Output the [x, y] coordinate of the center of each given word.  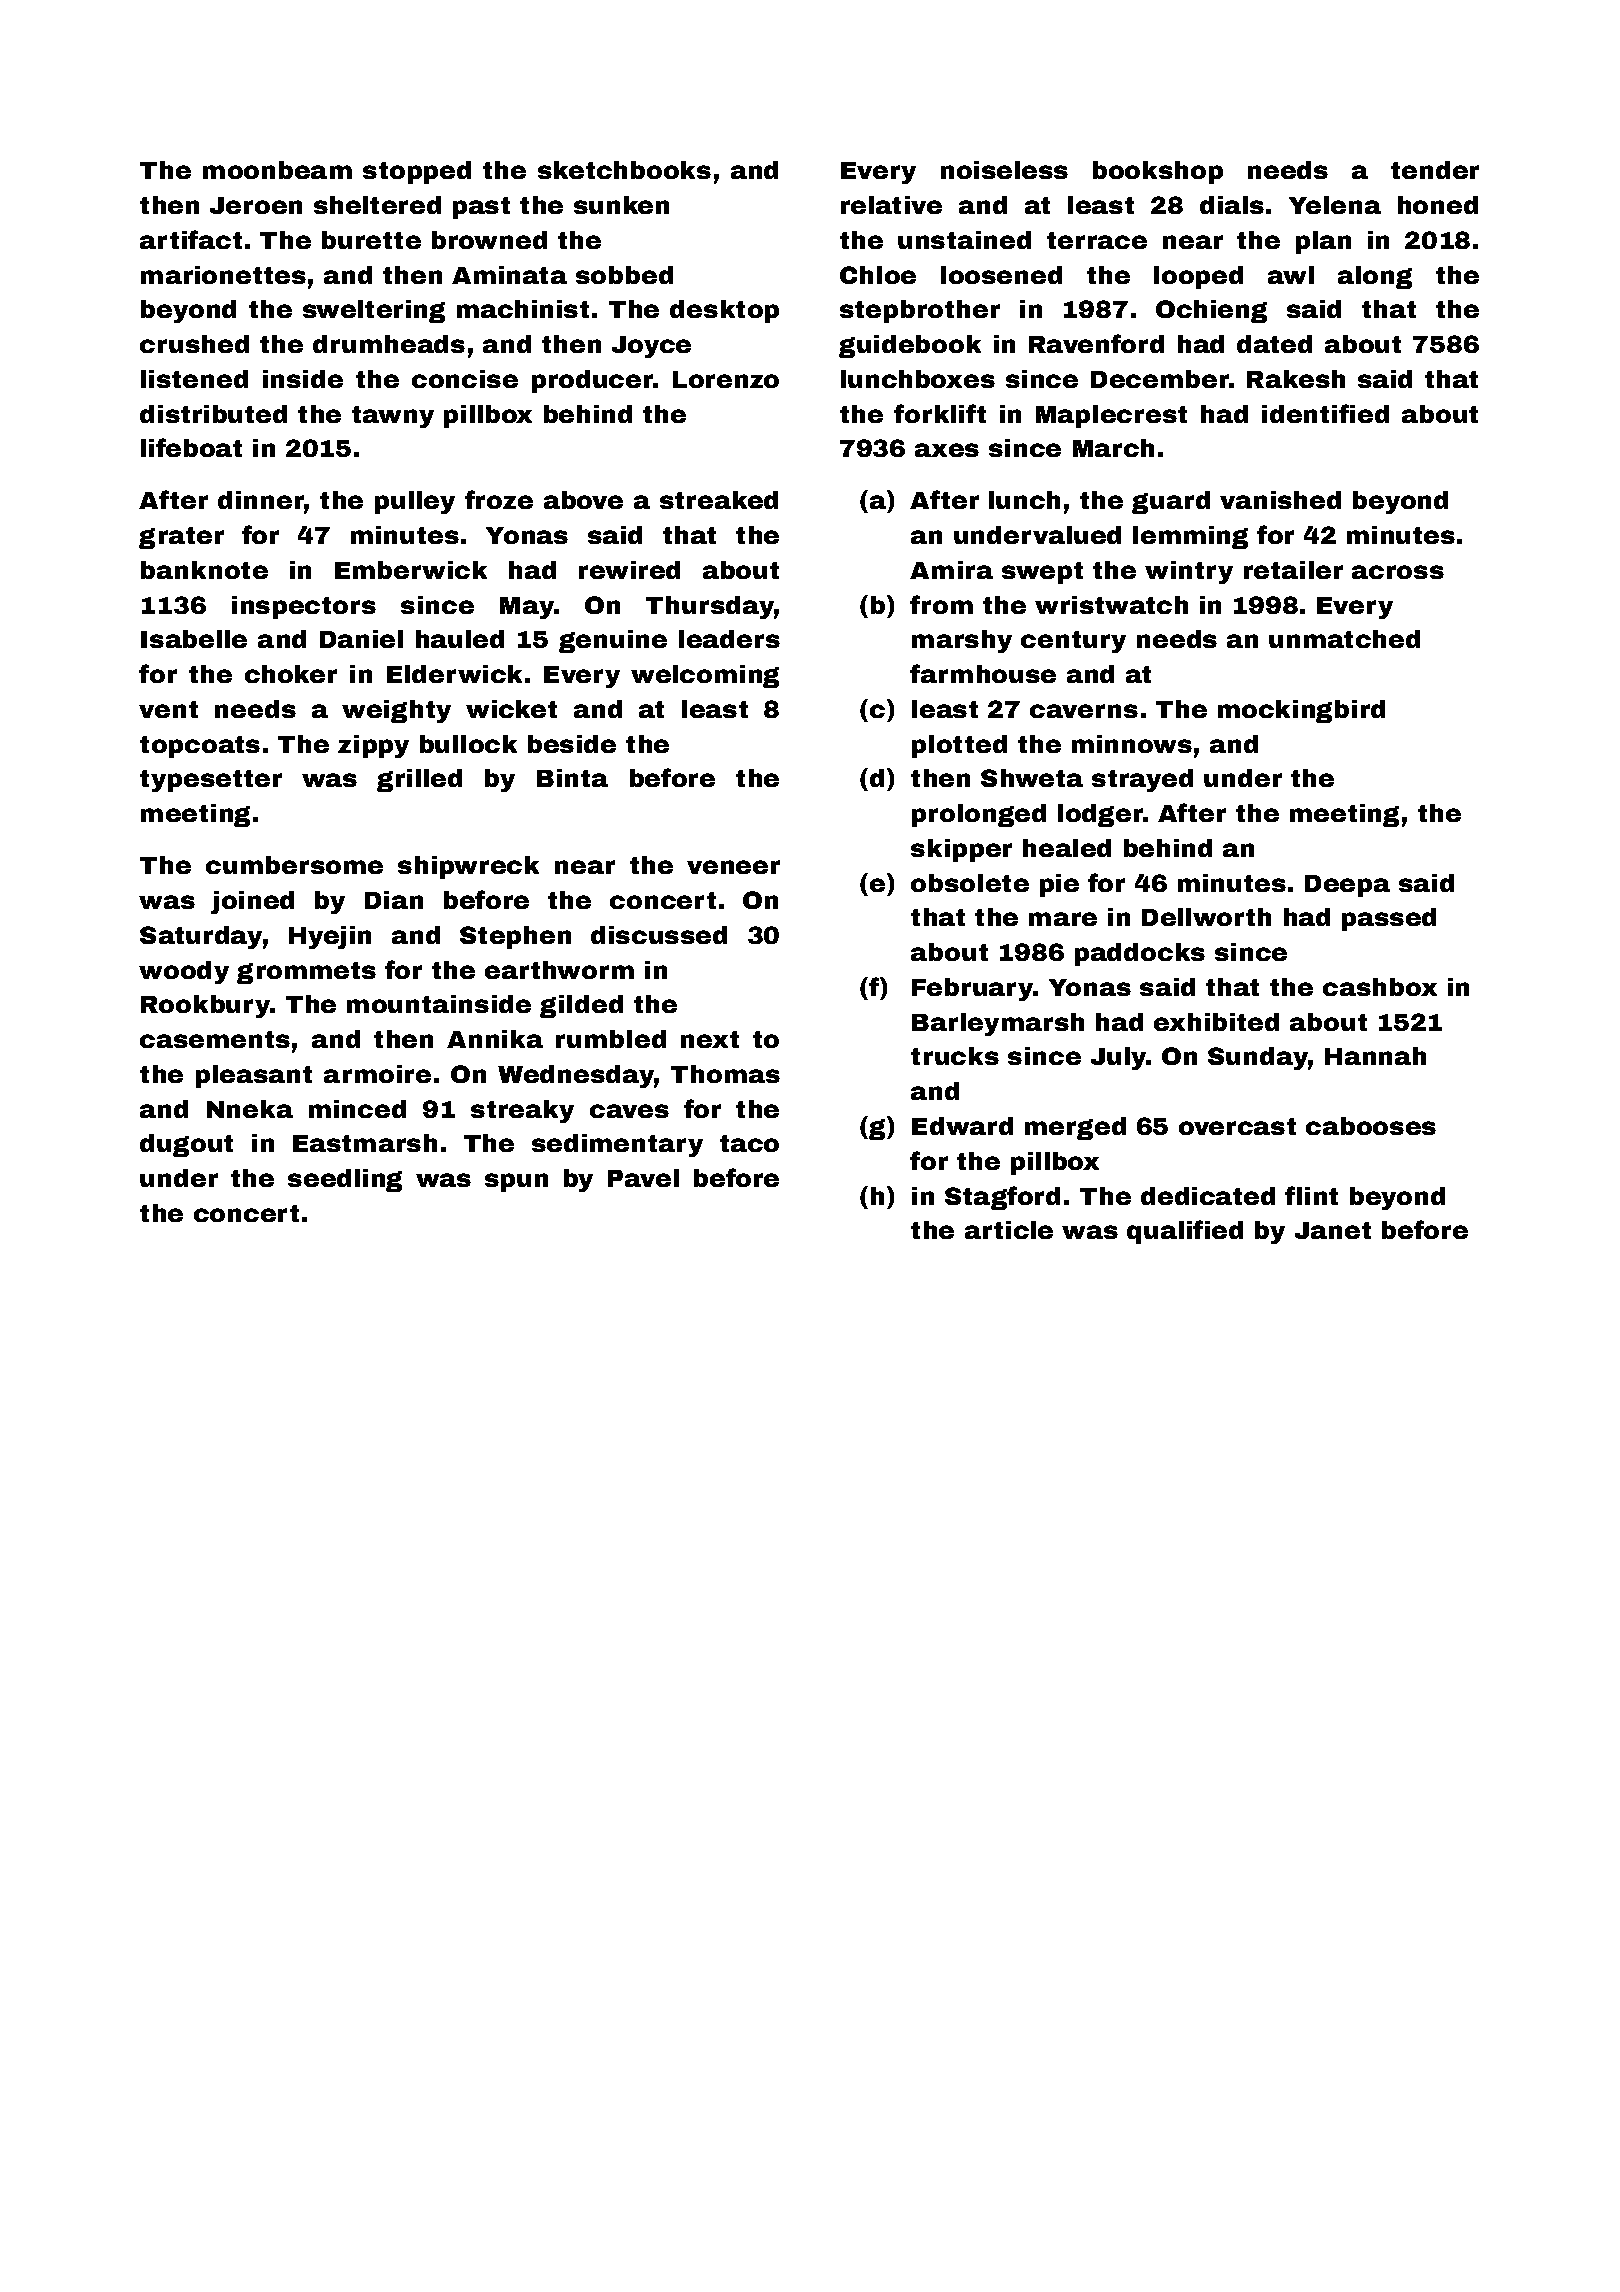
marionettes [223, 275]
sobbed [624, 275]
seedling [345, 1180]
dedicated [1208, 1196]
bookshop [1158, 172]
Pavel [643, 1178]
